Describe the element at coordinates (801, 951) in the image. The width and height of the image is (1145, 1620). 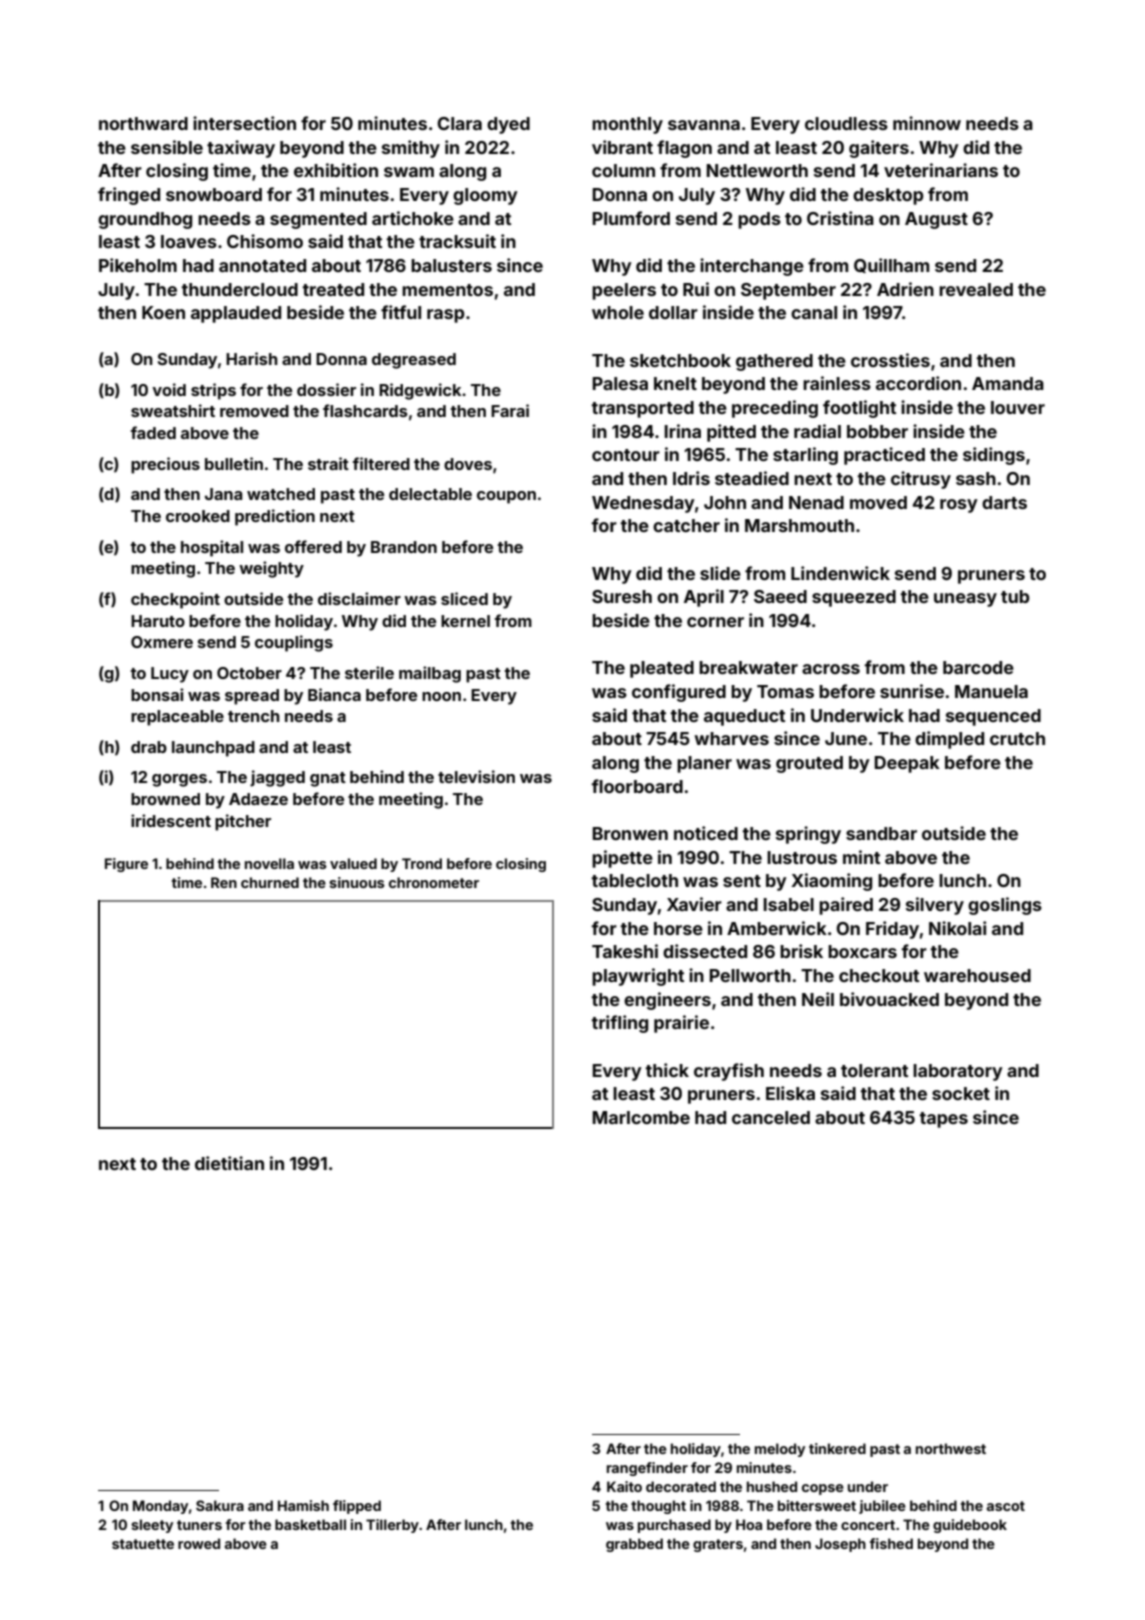
I see `brisk` at that location.
